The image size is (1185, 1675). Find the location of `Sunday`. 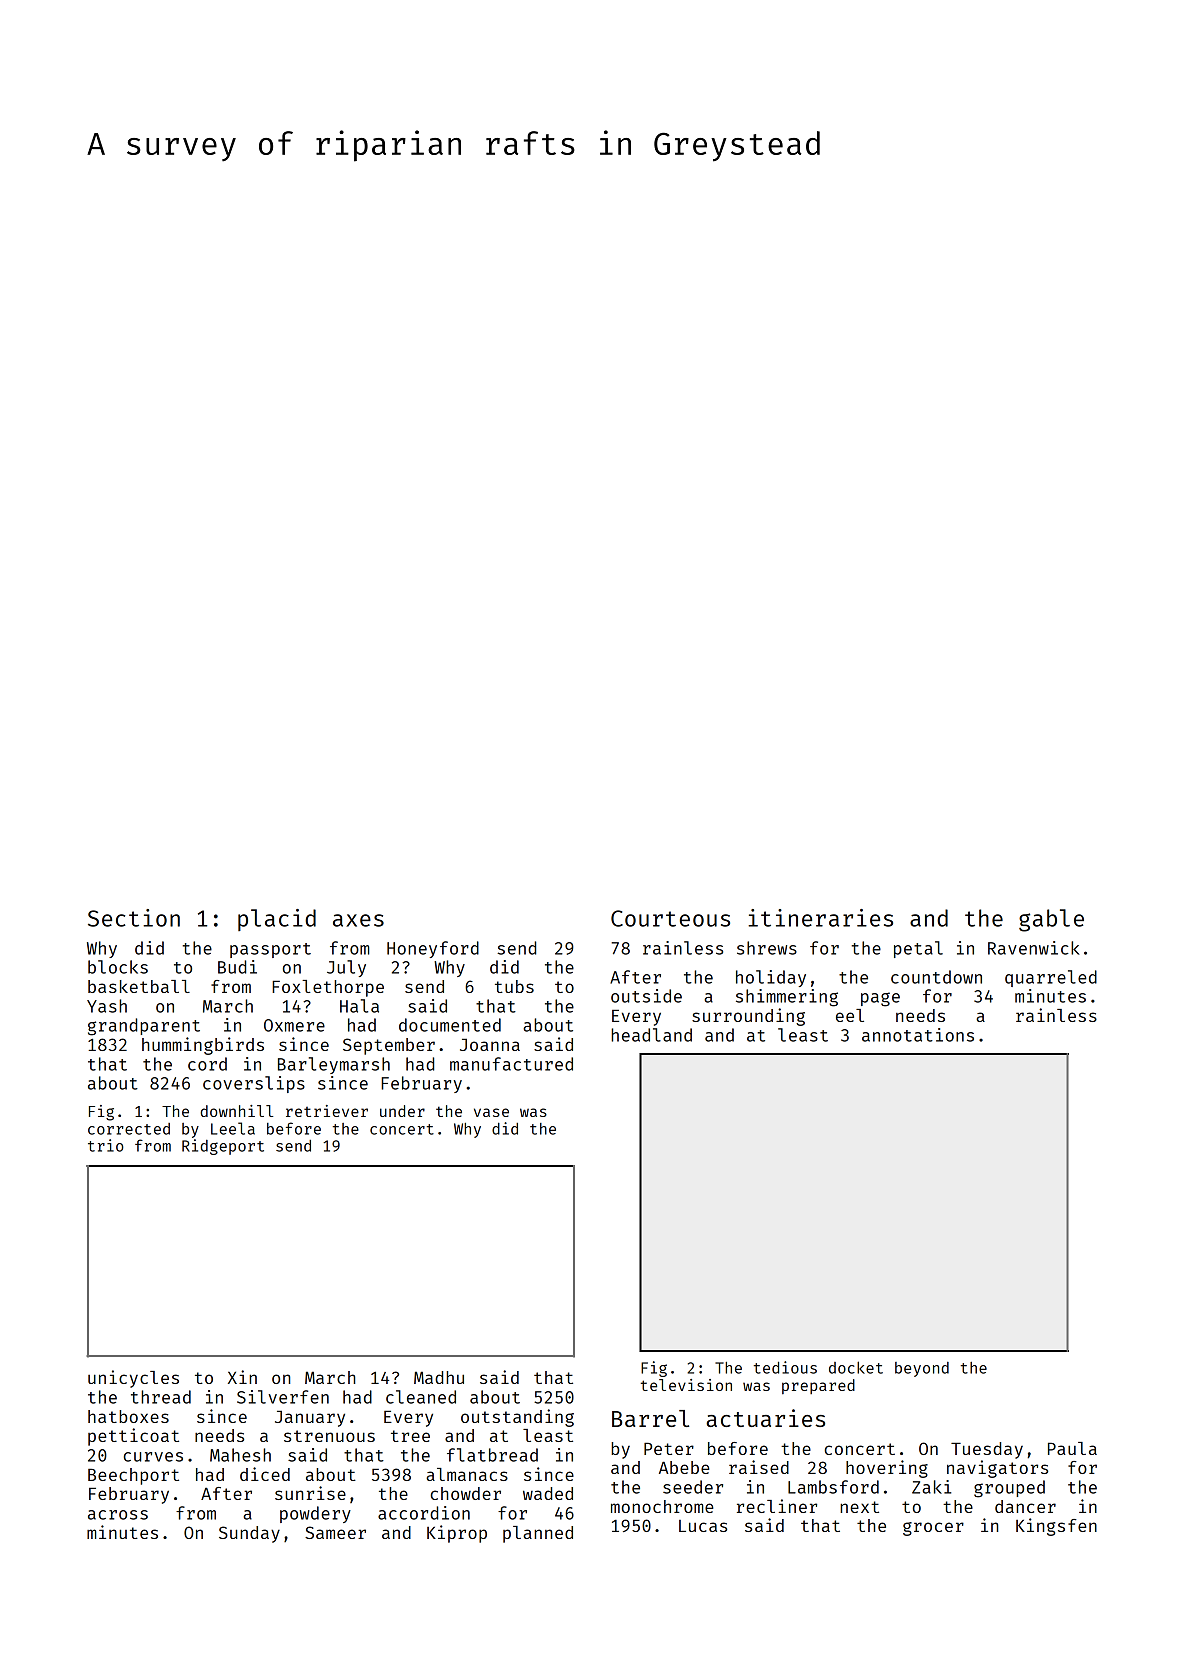

Sunday is located at coordinates (249, 1534).
